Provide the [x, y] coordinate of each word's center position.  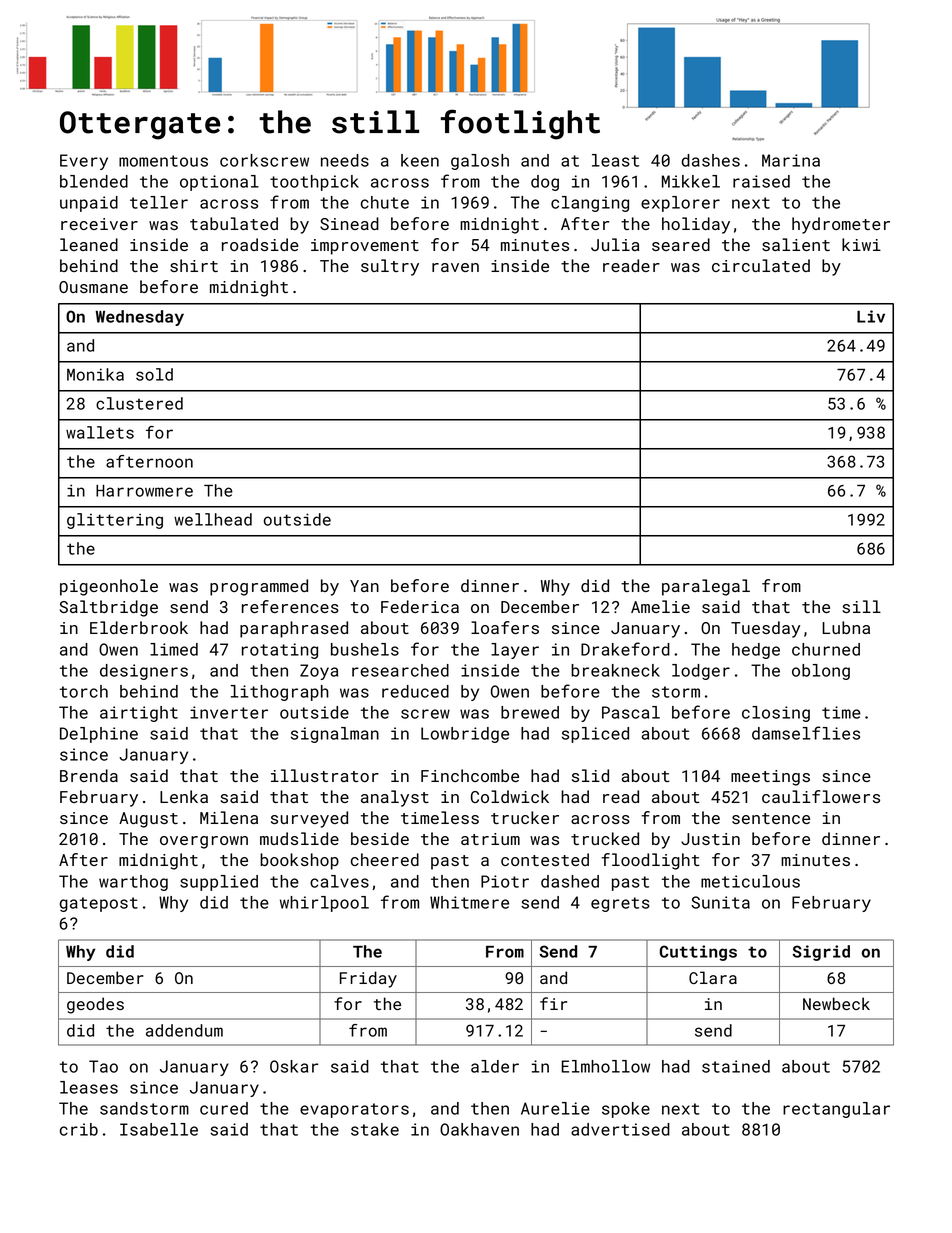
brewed [530, 712]
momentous [163, 161]
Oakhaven [479, 1129]
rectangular [836, 1110]
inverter [229, 712]
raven [455, 267]
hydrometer [841, 225]
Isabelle [159, 1129]
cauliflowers [821, 796]
